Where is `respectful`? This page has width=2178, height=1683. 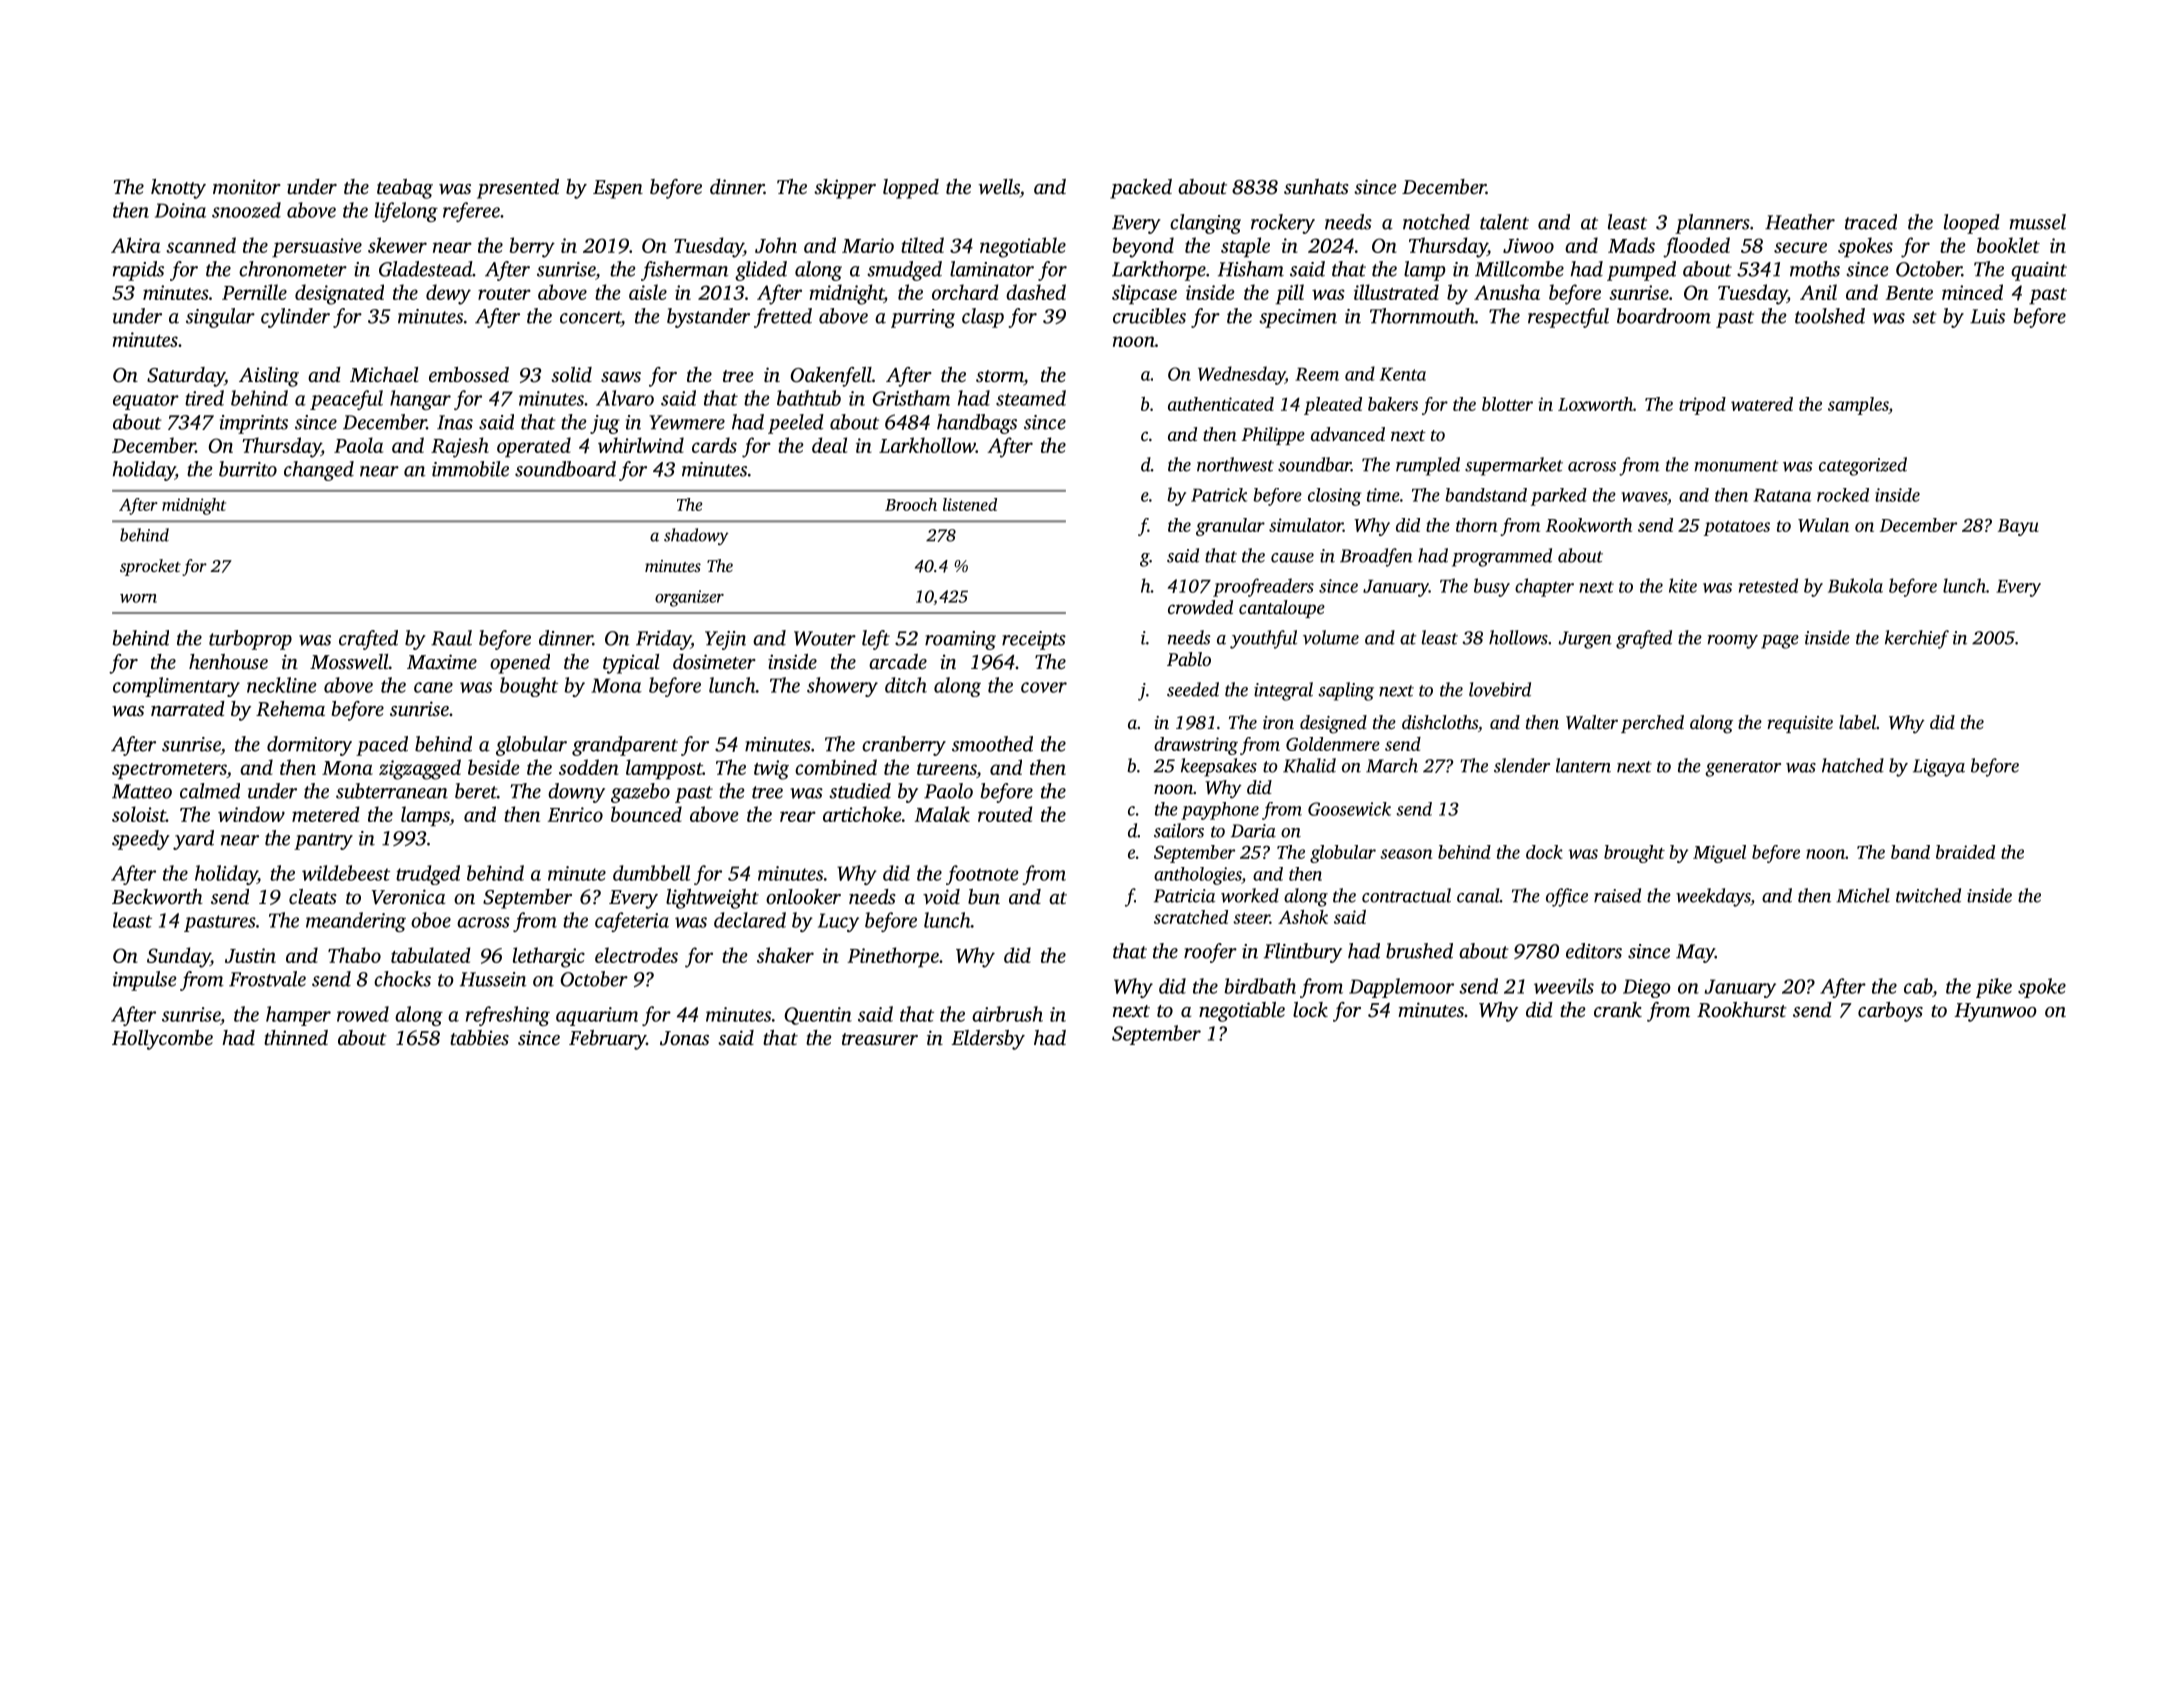
respectful is located at coordinates (1568, 318).
